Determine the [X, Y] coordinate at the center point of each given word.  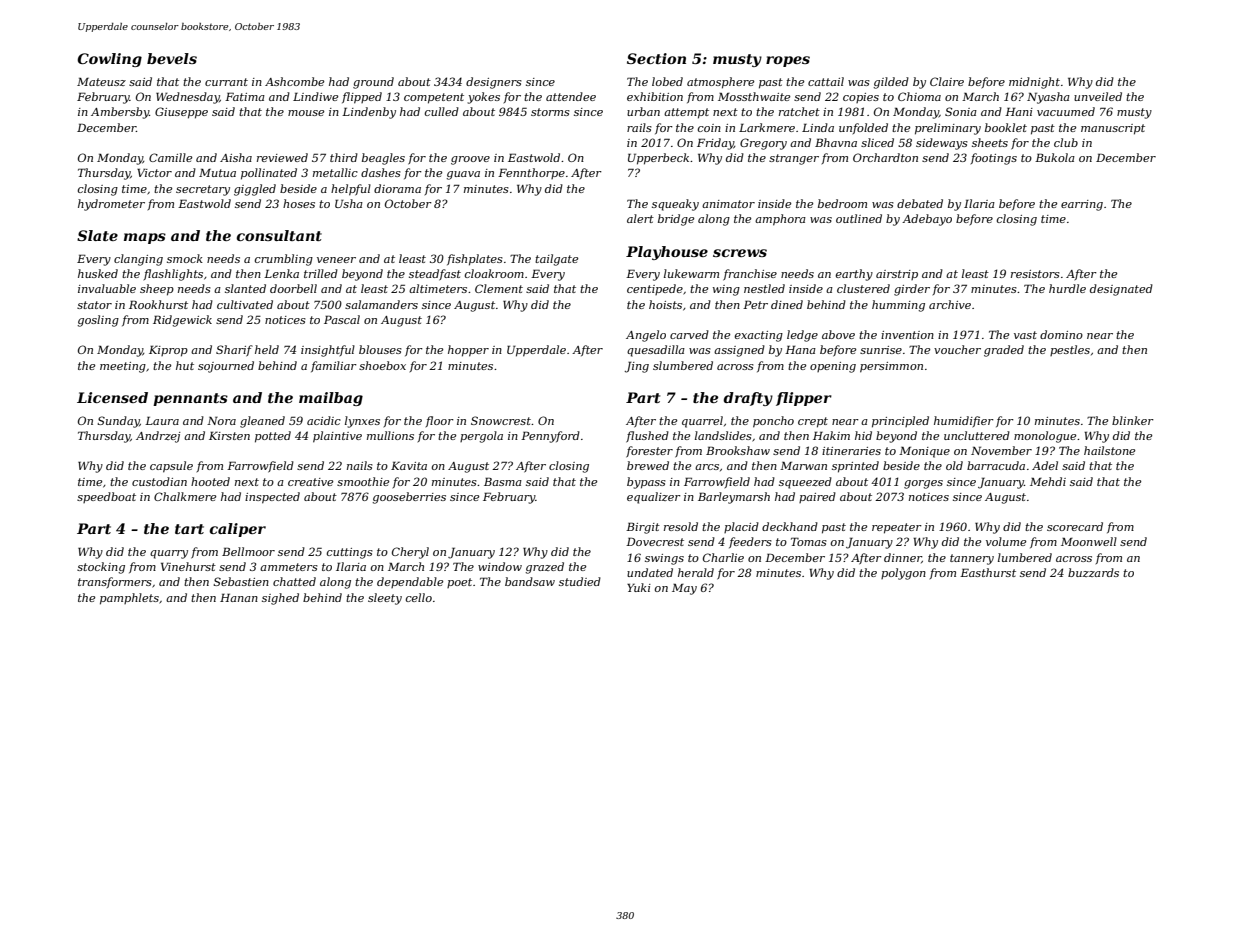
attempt [686, 113]
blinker [1133, 420]
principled [900, 422]
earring [1082, 205]
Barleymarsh [734, 498]
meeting [123, 367]
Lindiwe [315, 96]
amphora [780, 220]
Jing [637, 367]
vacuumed [1066, 111]
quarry [169, 554]
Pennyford [550, 437]
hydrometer [111, 205]
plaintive [337, 437]
